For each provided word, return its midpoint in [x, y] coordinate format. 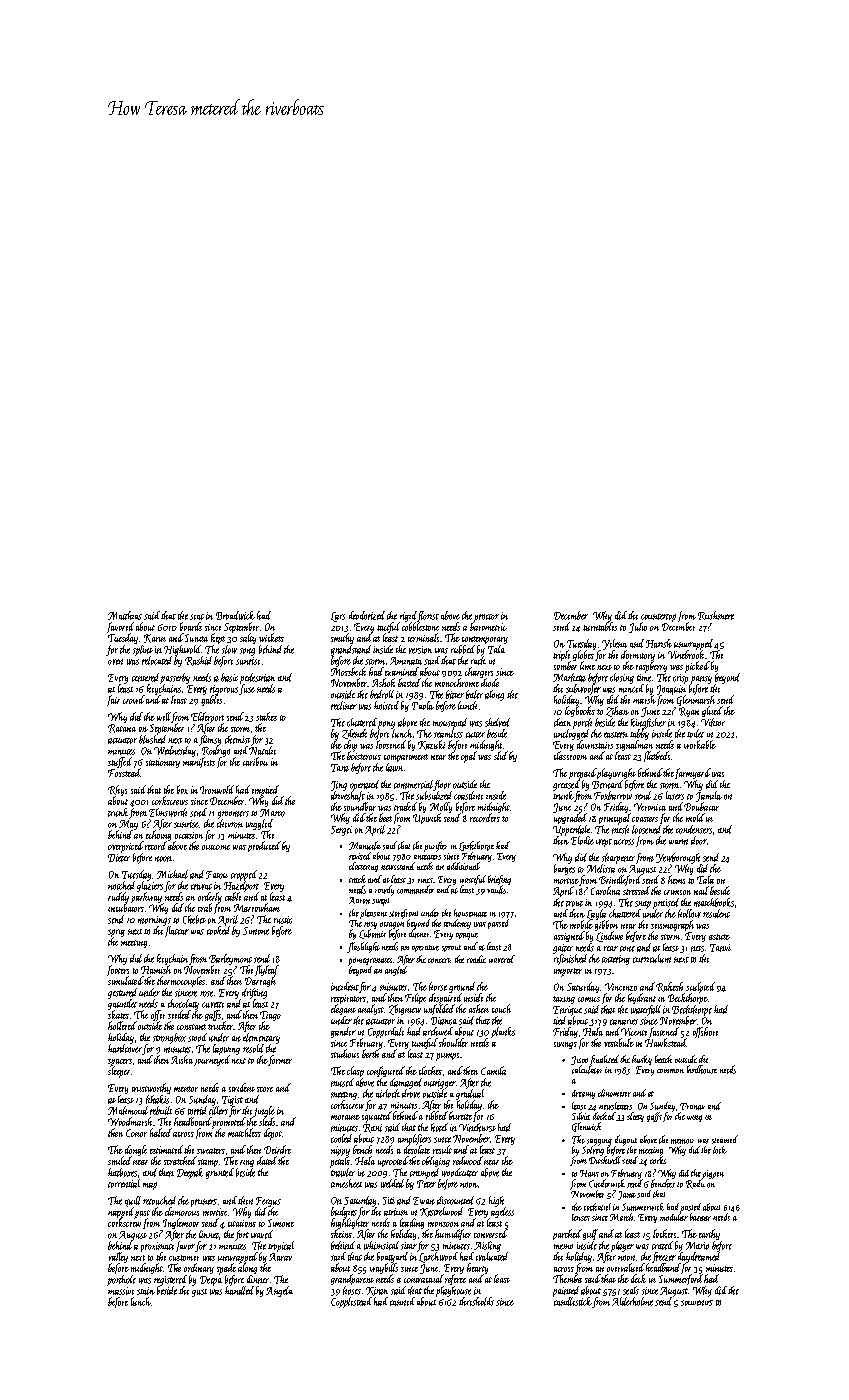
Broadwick [235, 615]
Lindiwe [609, 936]
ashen [479, 1008]
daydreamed [699, 1257]
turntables [600, 626]
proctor [486, 618]
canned [402, 1301]
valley [118, 1257]
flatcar [177, 931]
